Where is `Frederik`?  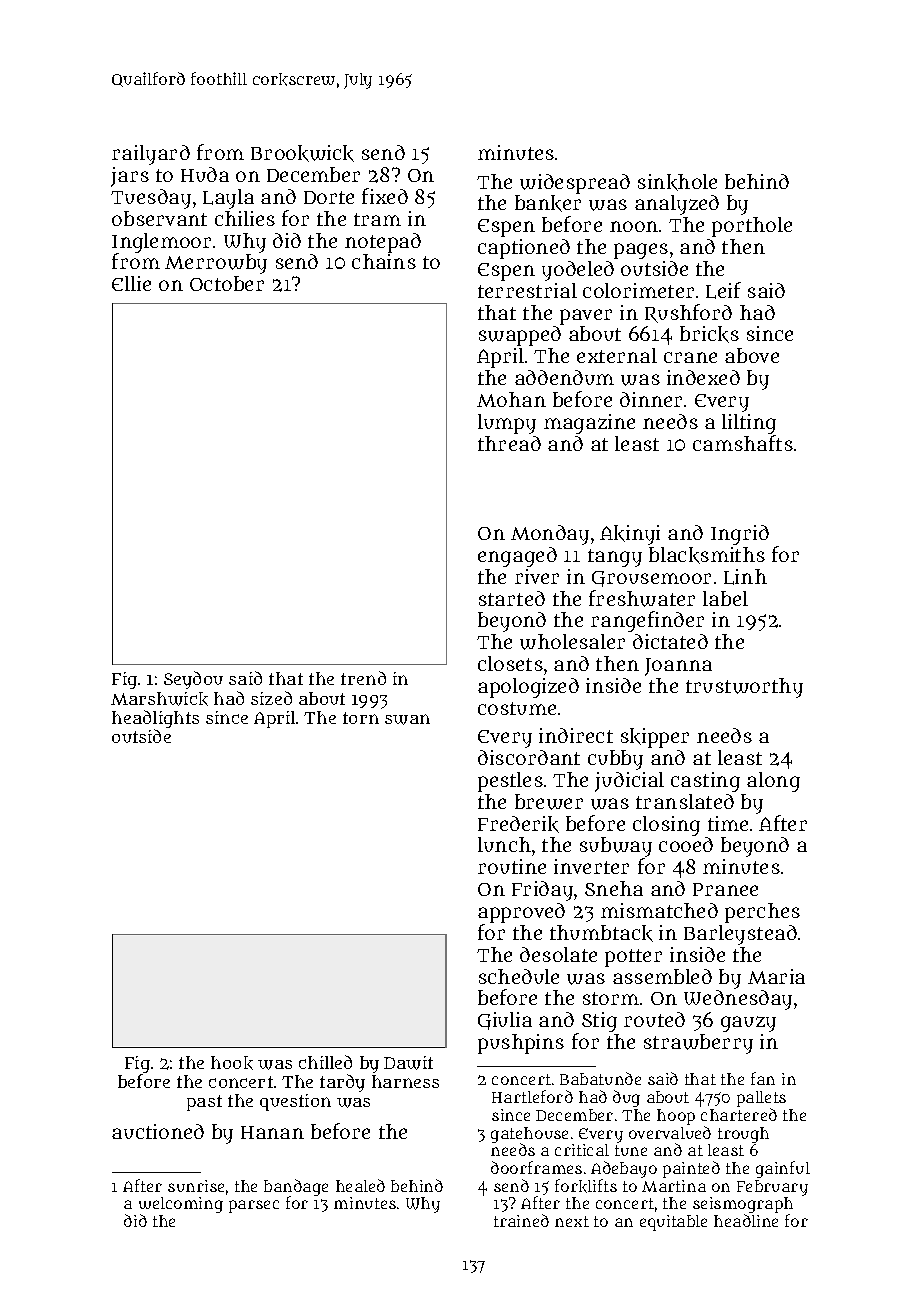
Frederik is located at coordinates (518, 824).
